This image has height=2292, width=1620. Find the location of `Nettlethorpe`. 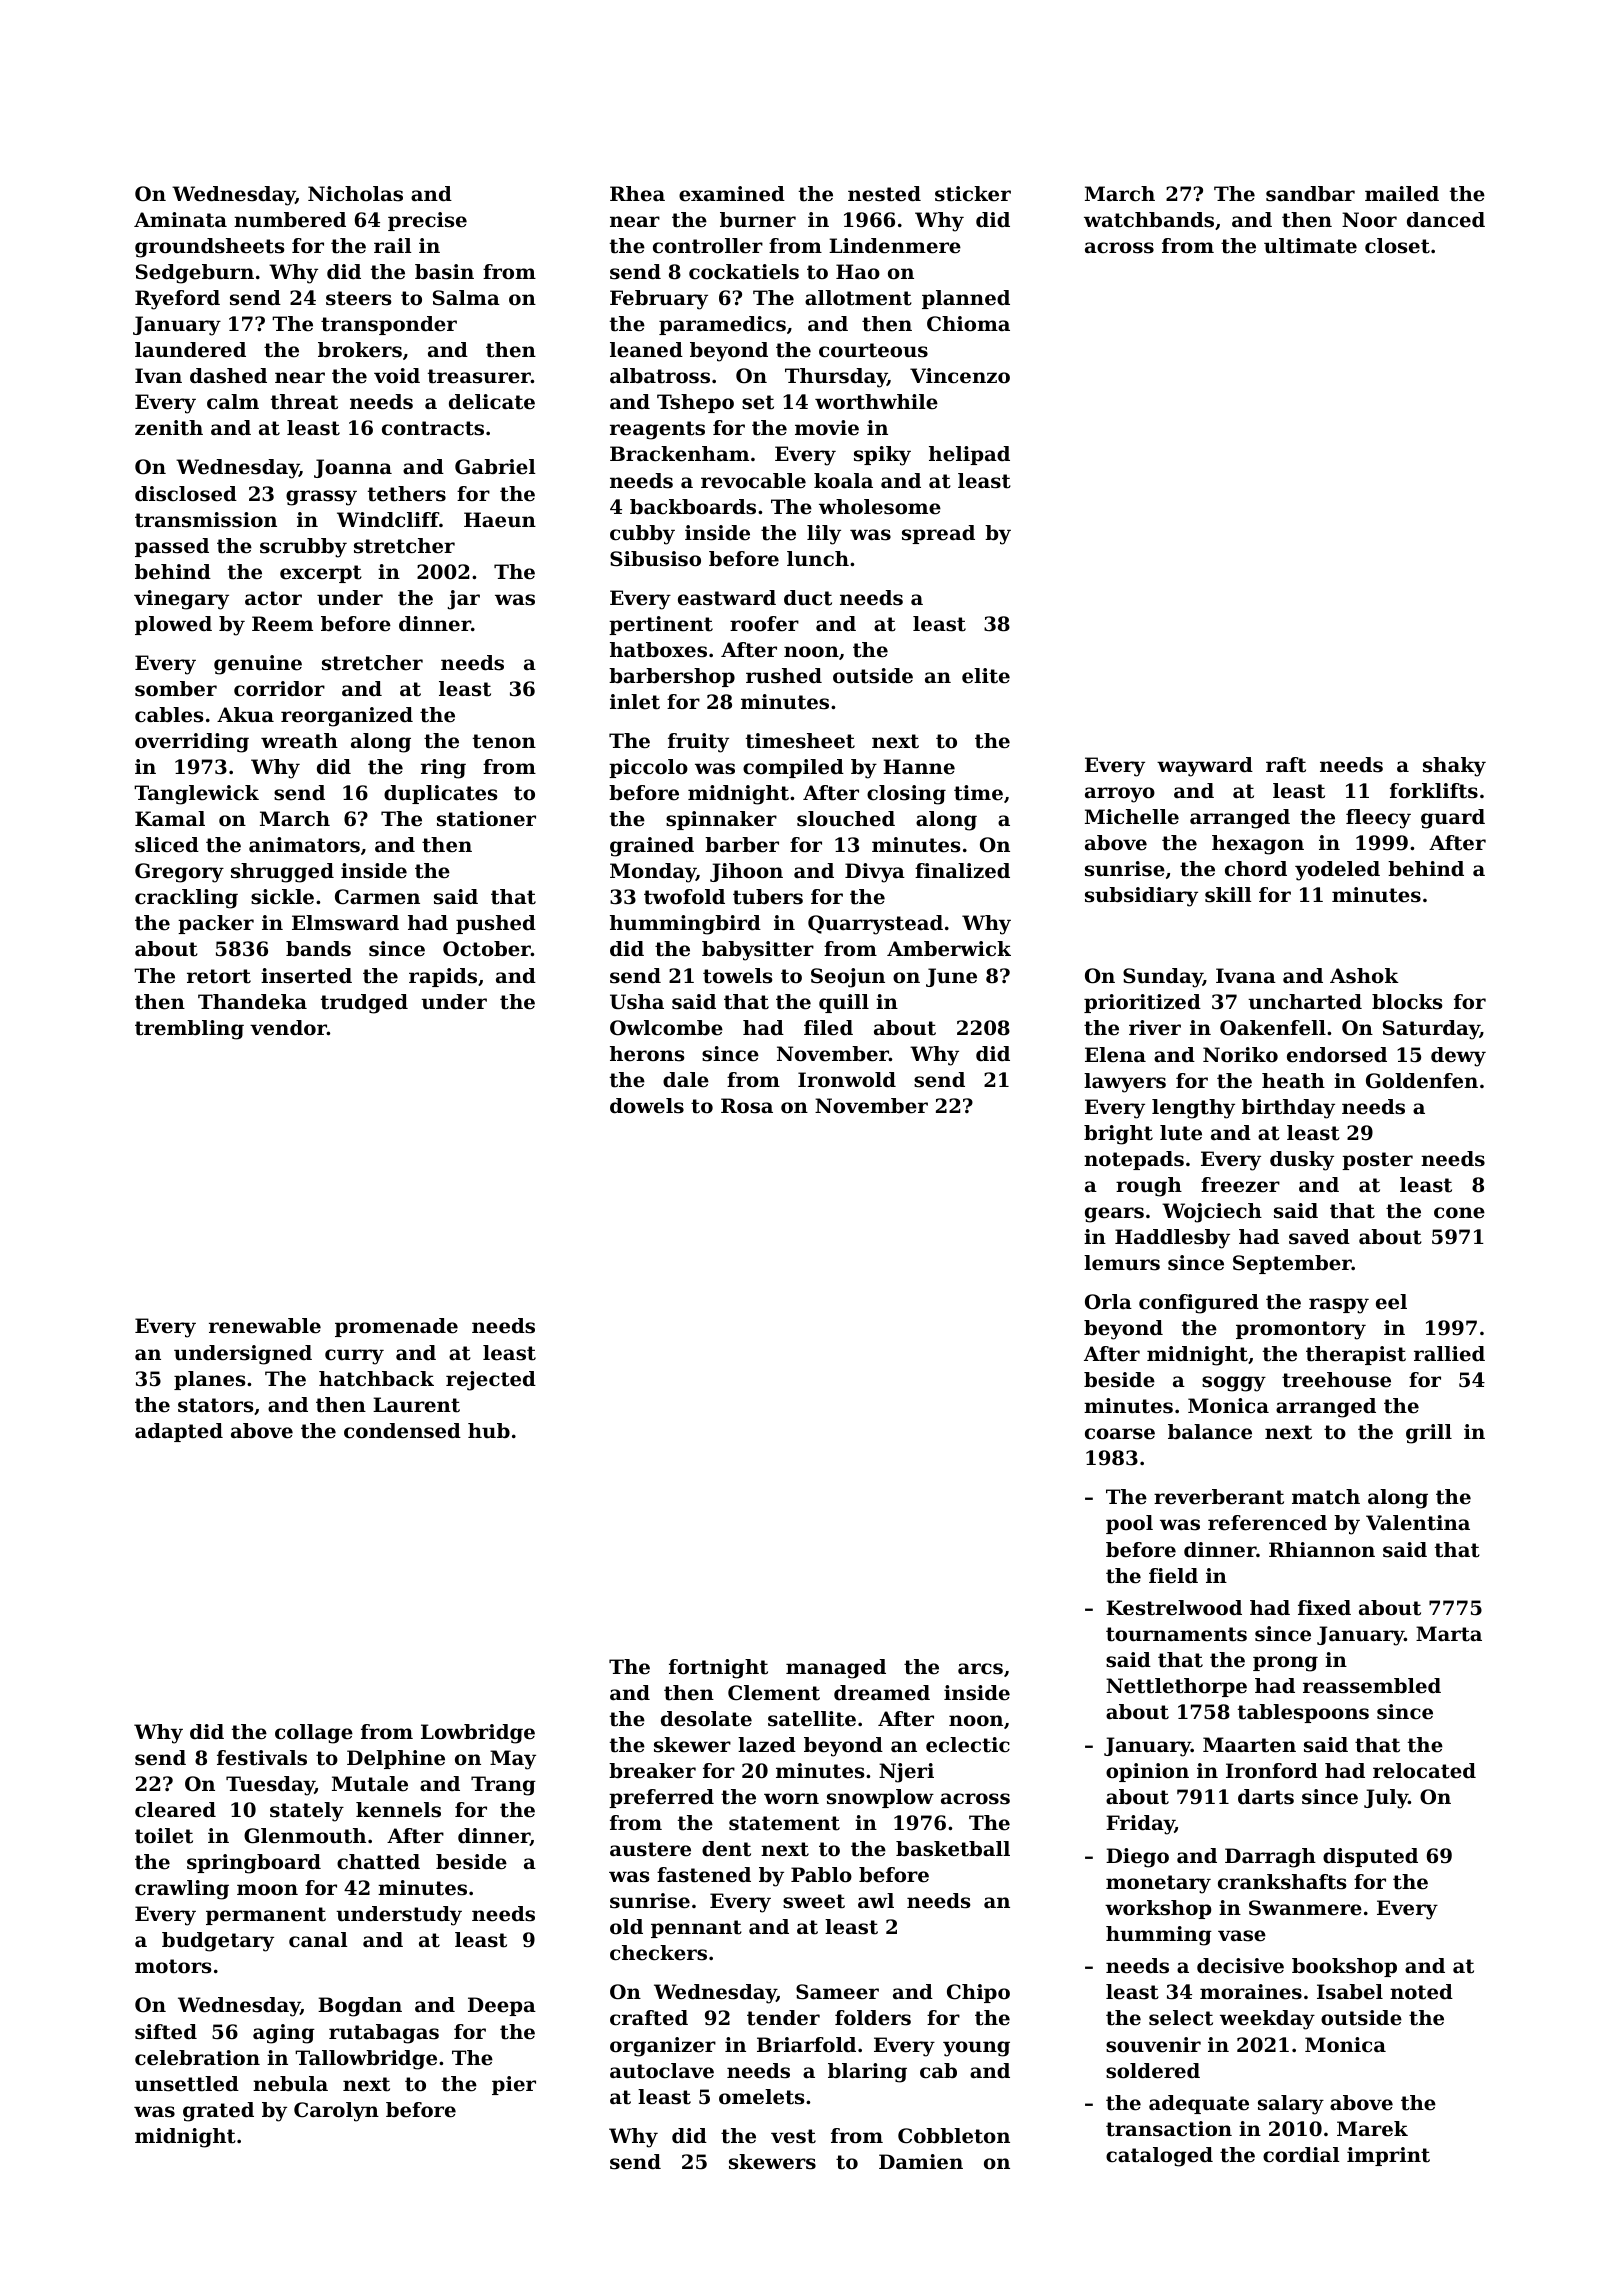

Nettlethorpe is located at coordinates (1176, 1687).
